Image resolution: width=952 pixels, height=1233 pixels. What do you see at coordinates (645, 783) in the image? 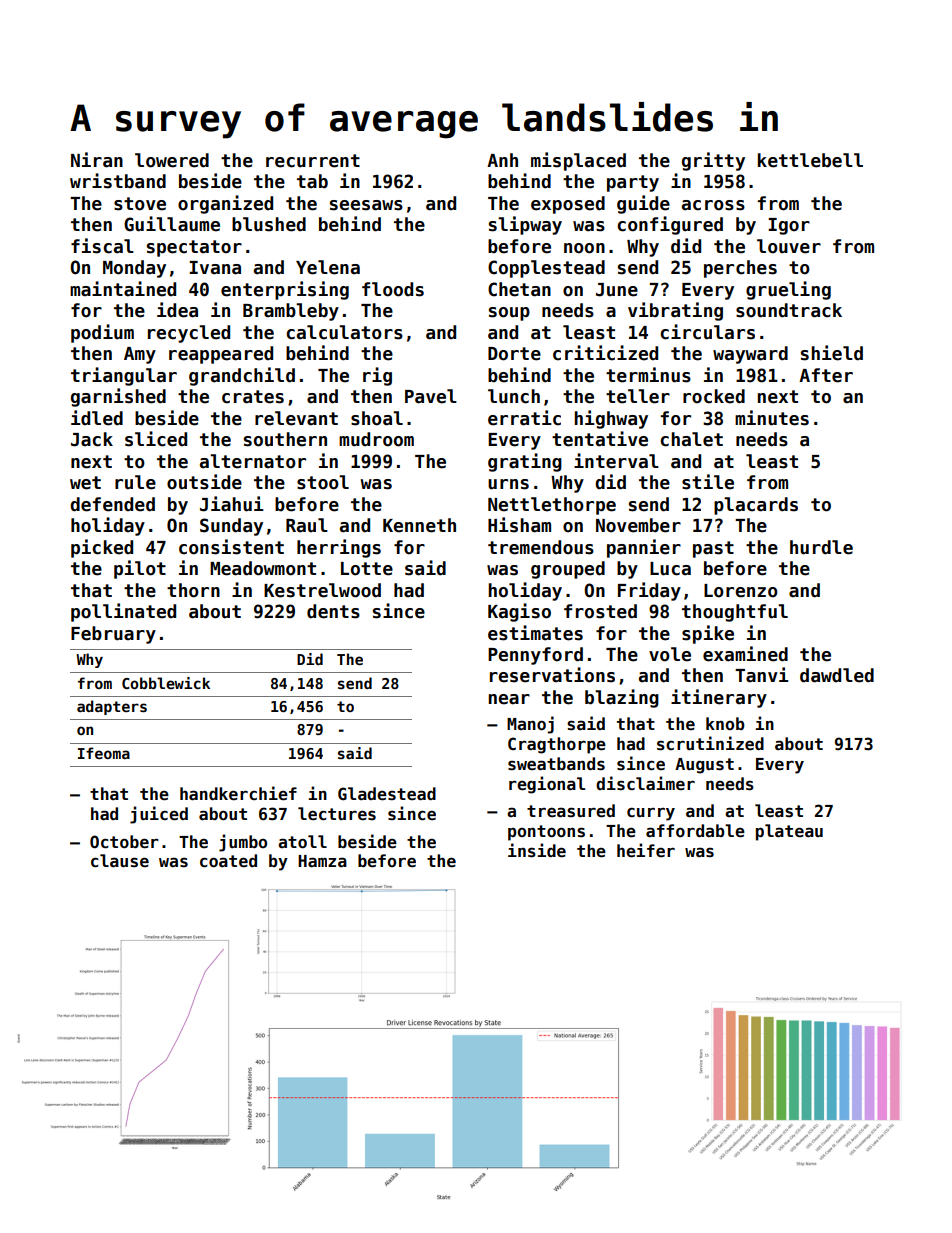
I see `disclaimer` at bounding box center [645, 783].
